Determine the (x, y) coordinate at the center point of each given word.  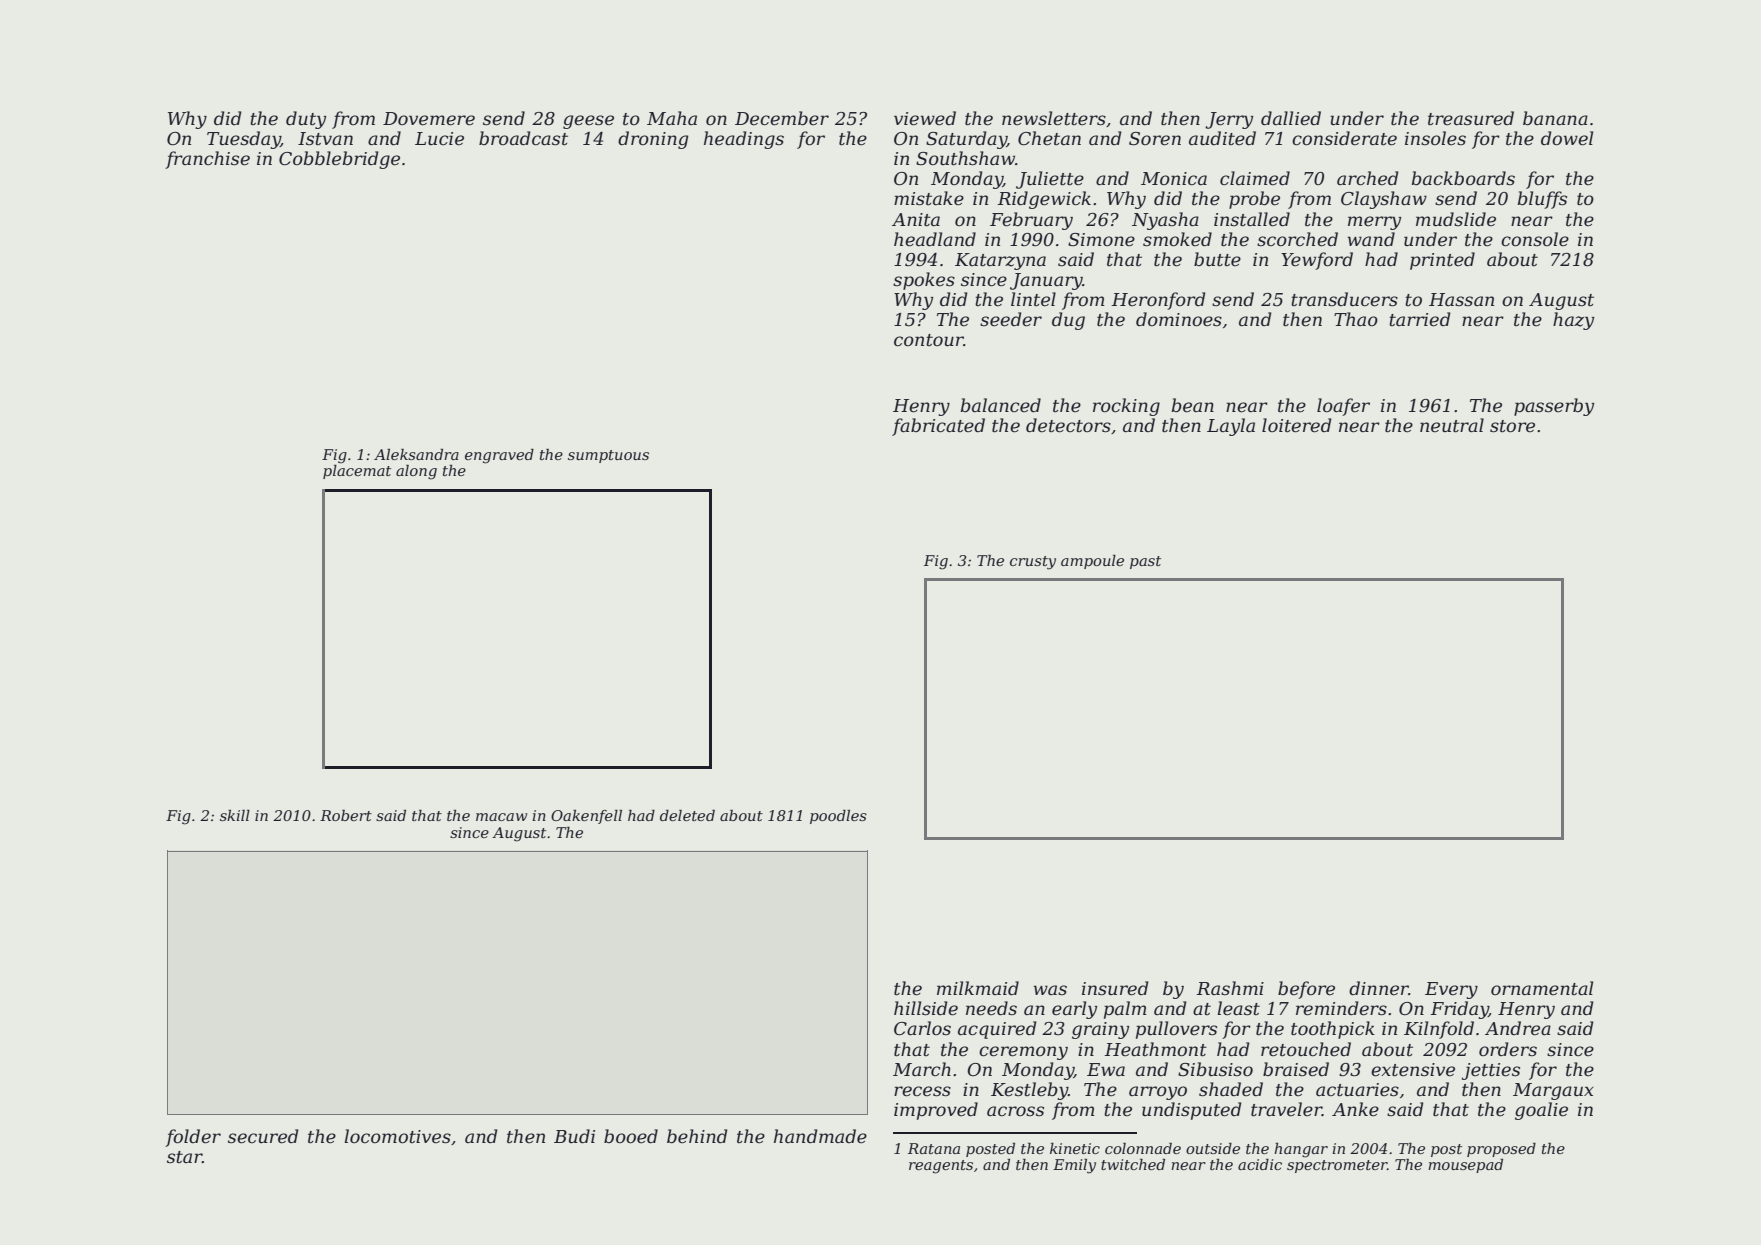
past (1145, 562)
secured (263, 1136)
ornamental (1542, 988)
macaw (501, 817)
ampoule (1092, 562)
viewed (925, 118)
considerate (1344, 138)
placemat (357, 472)
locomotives (397, 1136)
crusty (1033, 563)
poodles (838, 817)
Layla (1231, 427)
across (1015, 1111)
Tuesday (244, 140)
